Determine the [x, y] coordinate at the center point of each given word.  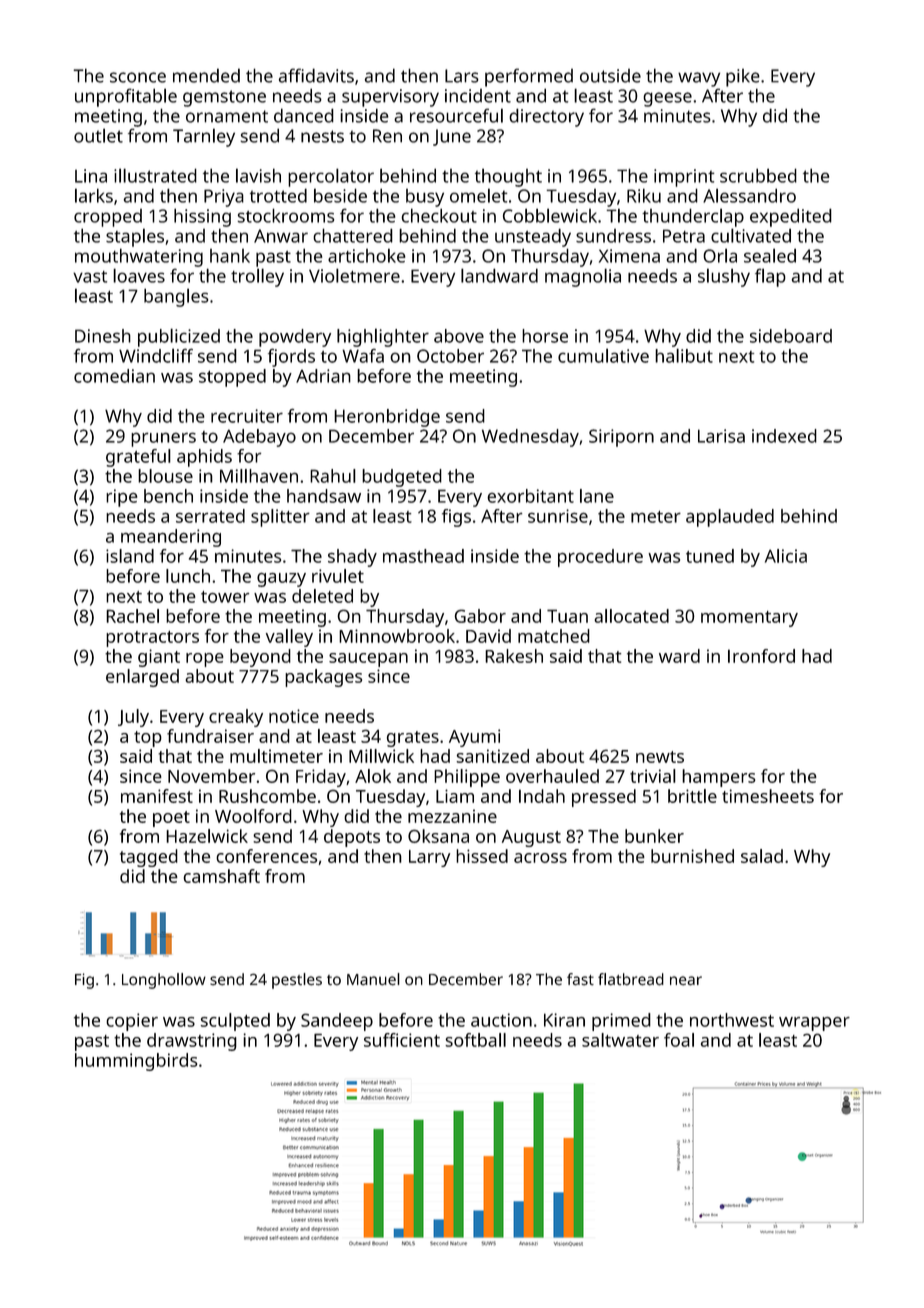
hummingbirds [136, 1062]
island [130, 556]
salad [762, 856]
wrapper [814, 1024]
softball [475, 1040]
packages [323, 678]
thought [508, 178]
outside [610, 76]
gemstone [224, 98]
